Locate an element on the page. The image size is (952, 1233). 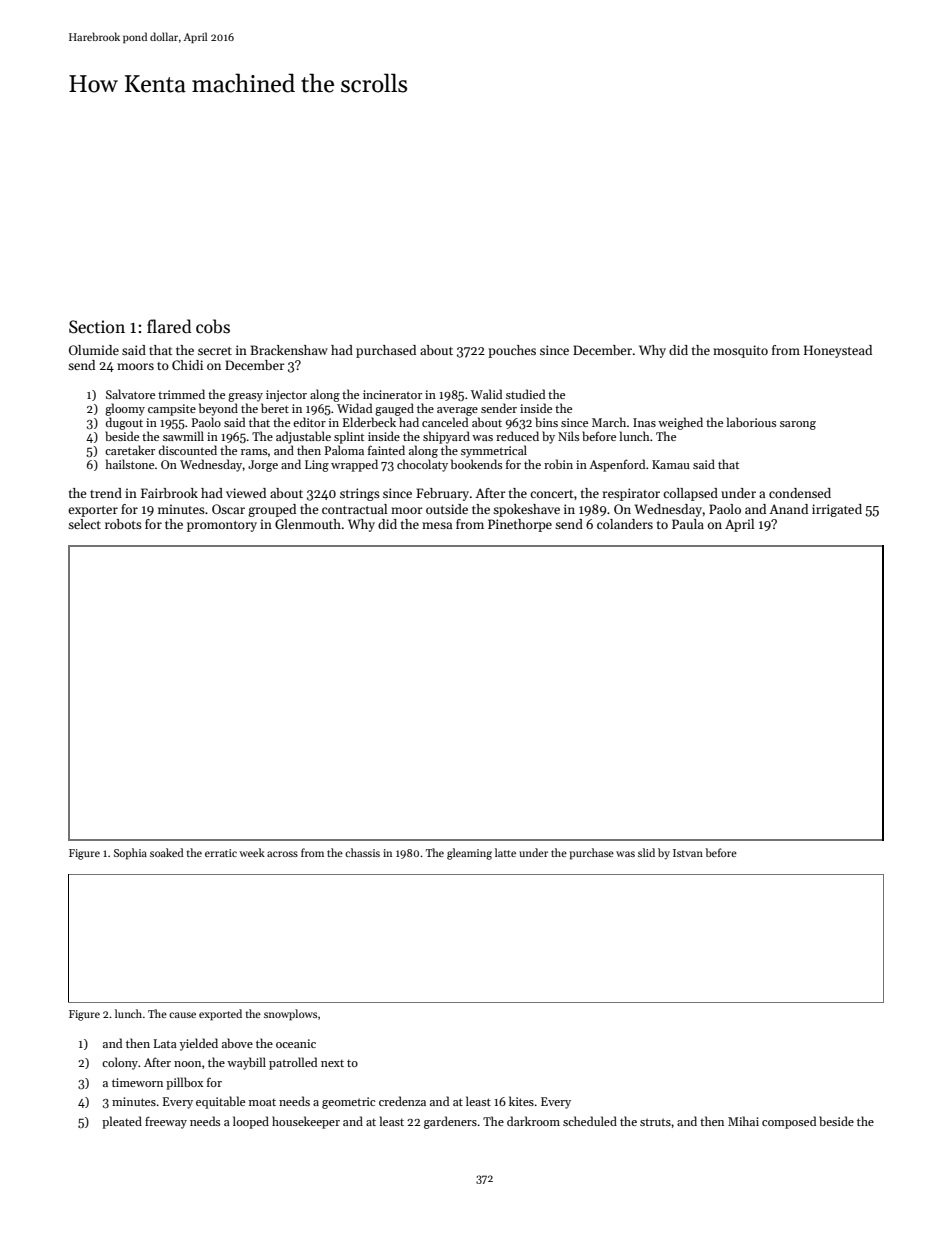
gleaming is located at coordinates (469, 854).
